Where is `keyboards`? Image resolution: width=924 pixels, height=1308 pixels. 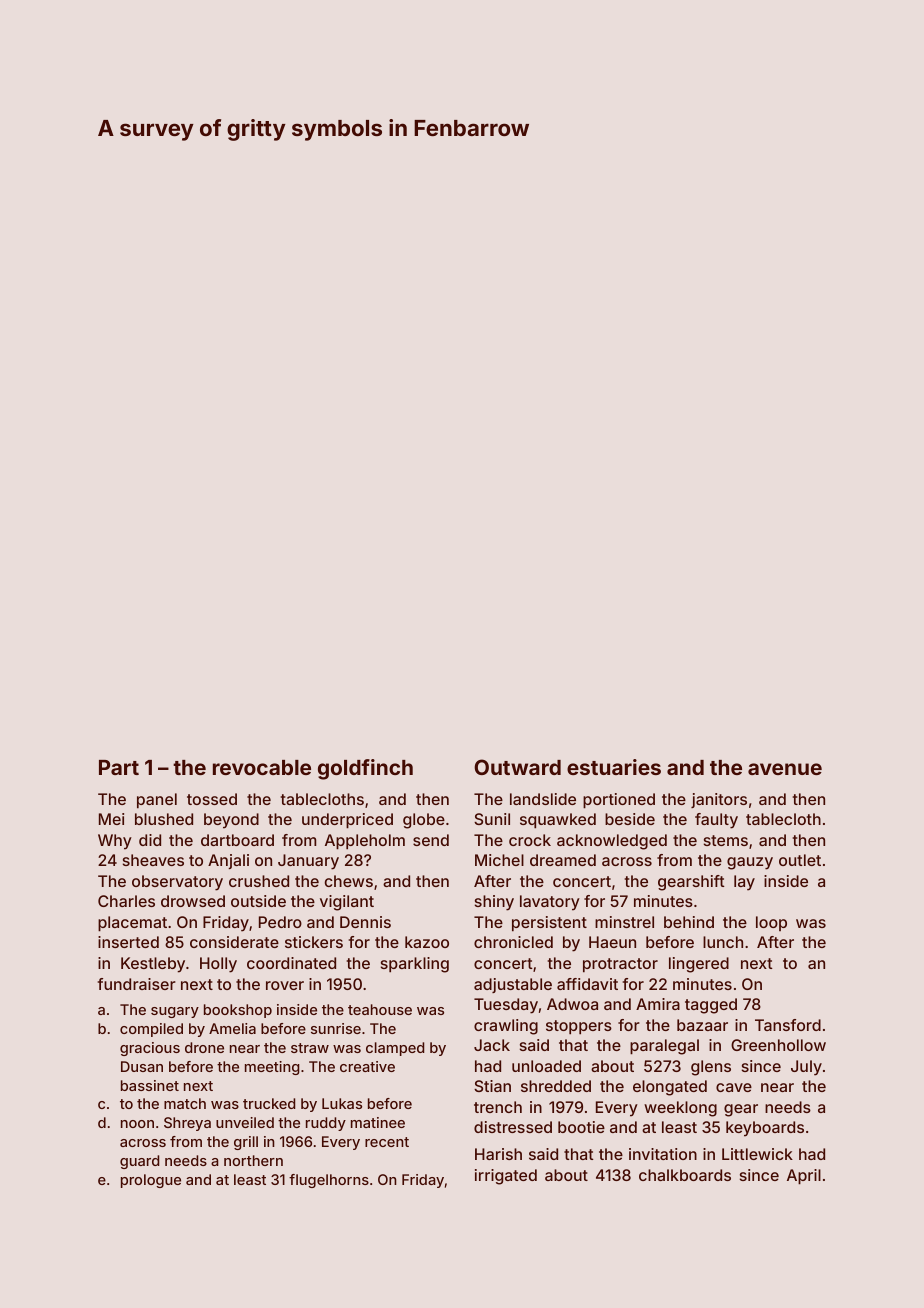
keyboards is located at coordinates (765, 1129).
